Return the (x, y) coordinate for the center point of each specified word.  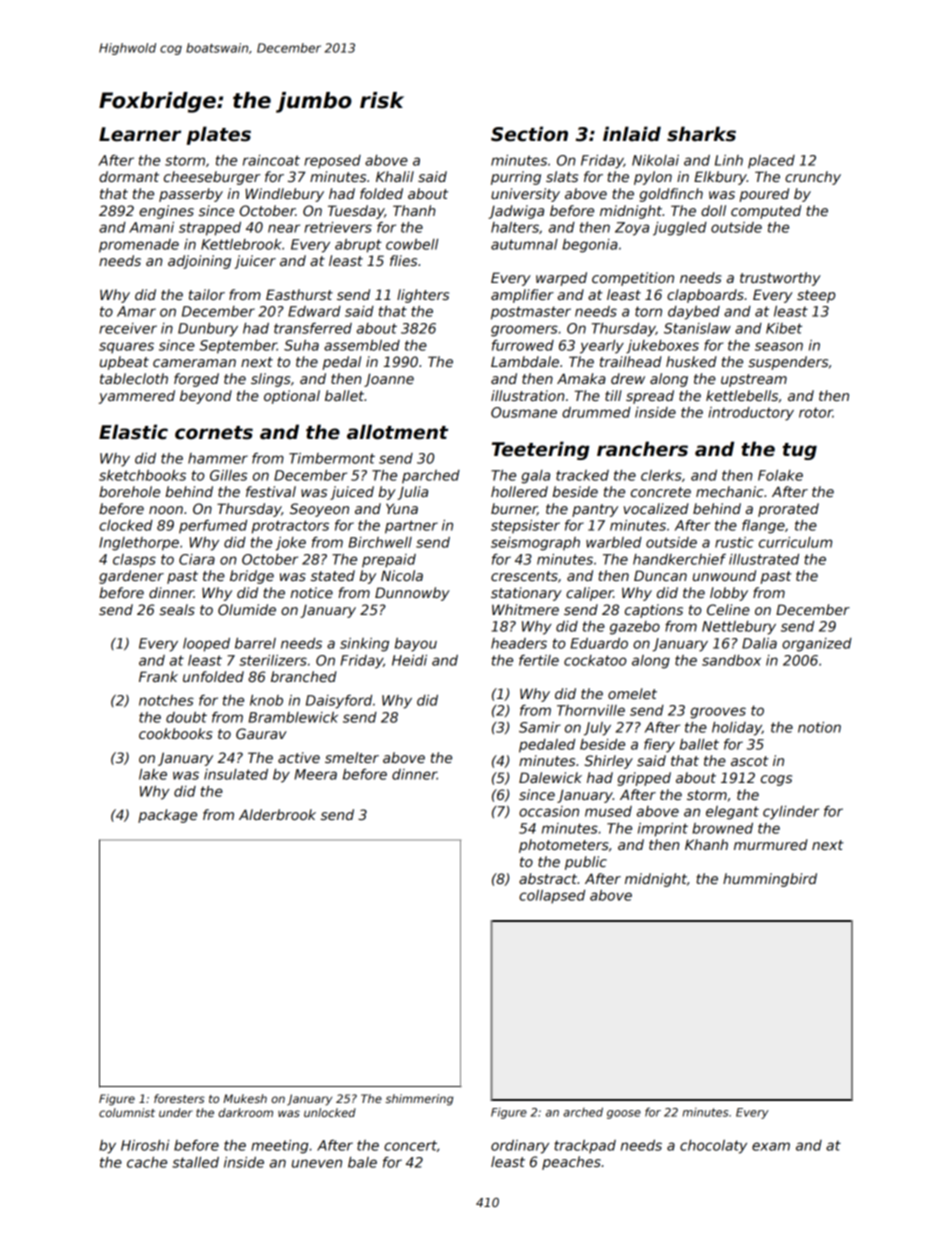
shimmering (419, 1100)
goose (624, 1114)
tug (799, 451)
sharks (701, 134)
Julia (412, 493)
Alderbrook (277, 814)
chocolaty (713, 1147)
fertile (539, 660)
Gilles (228, 475)
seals (177, 609)
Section (529, 134)
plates (219, 135)
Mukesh (245, 1098)
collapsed (552, 897)
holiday (737, 729)
